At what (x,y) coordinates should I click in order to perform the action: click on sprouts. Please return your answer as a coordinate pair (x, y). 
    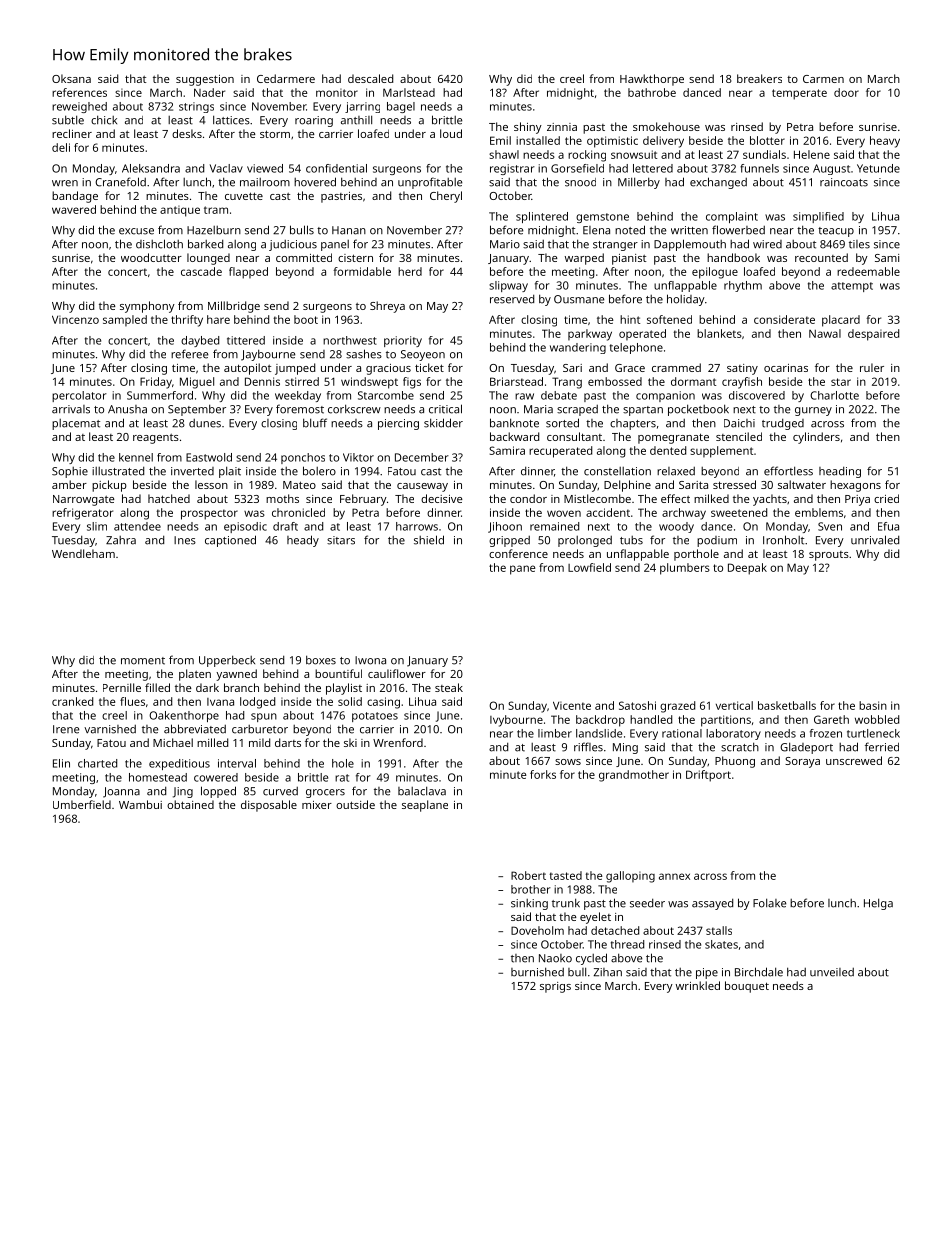
    Looking at the image, I should click on (829, 556).
